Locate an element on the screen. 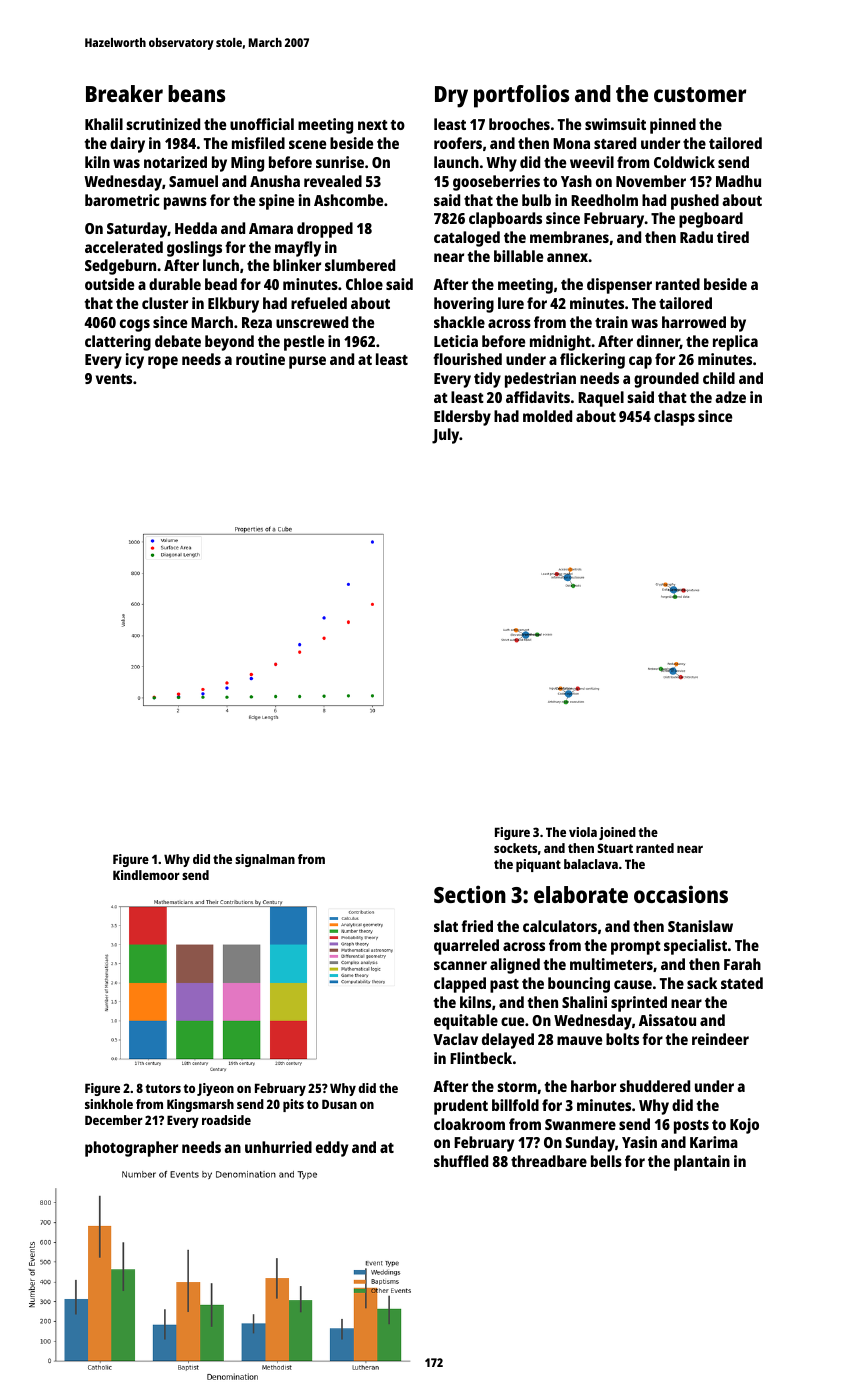  portfolios is located at coordinates (521, 96).
